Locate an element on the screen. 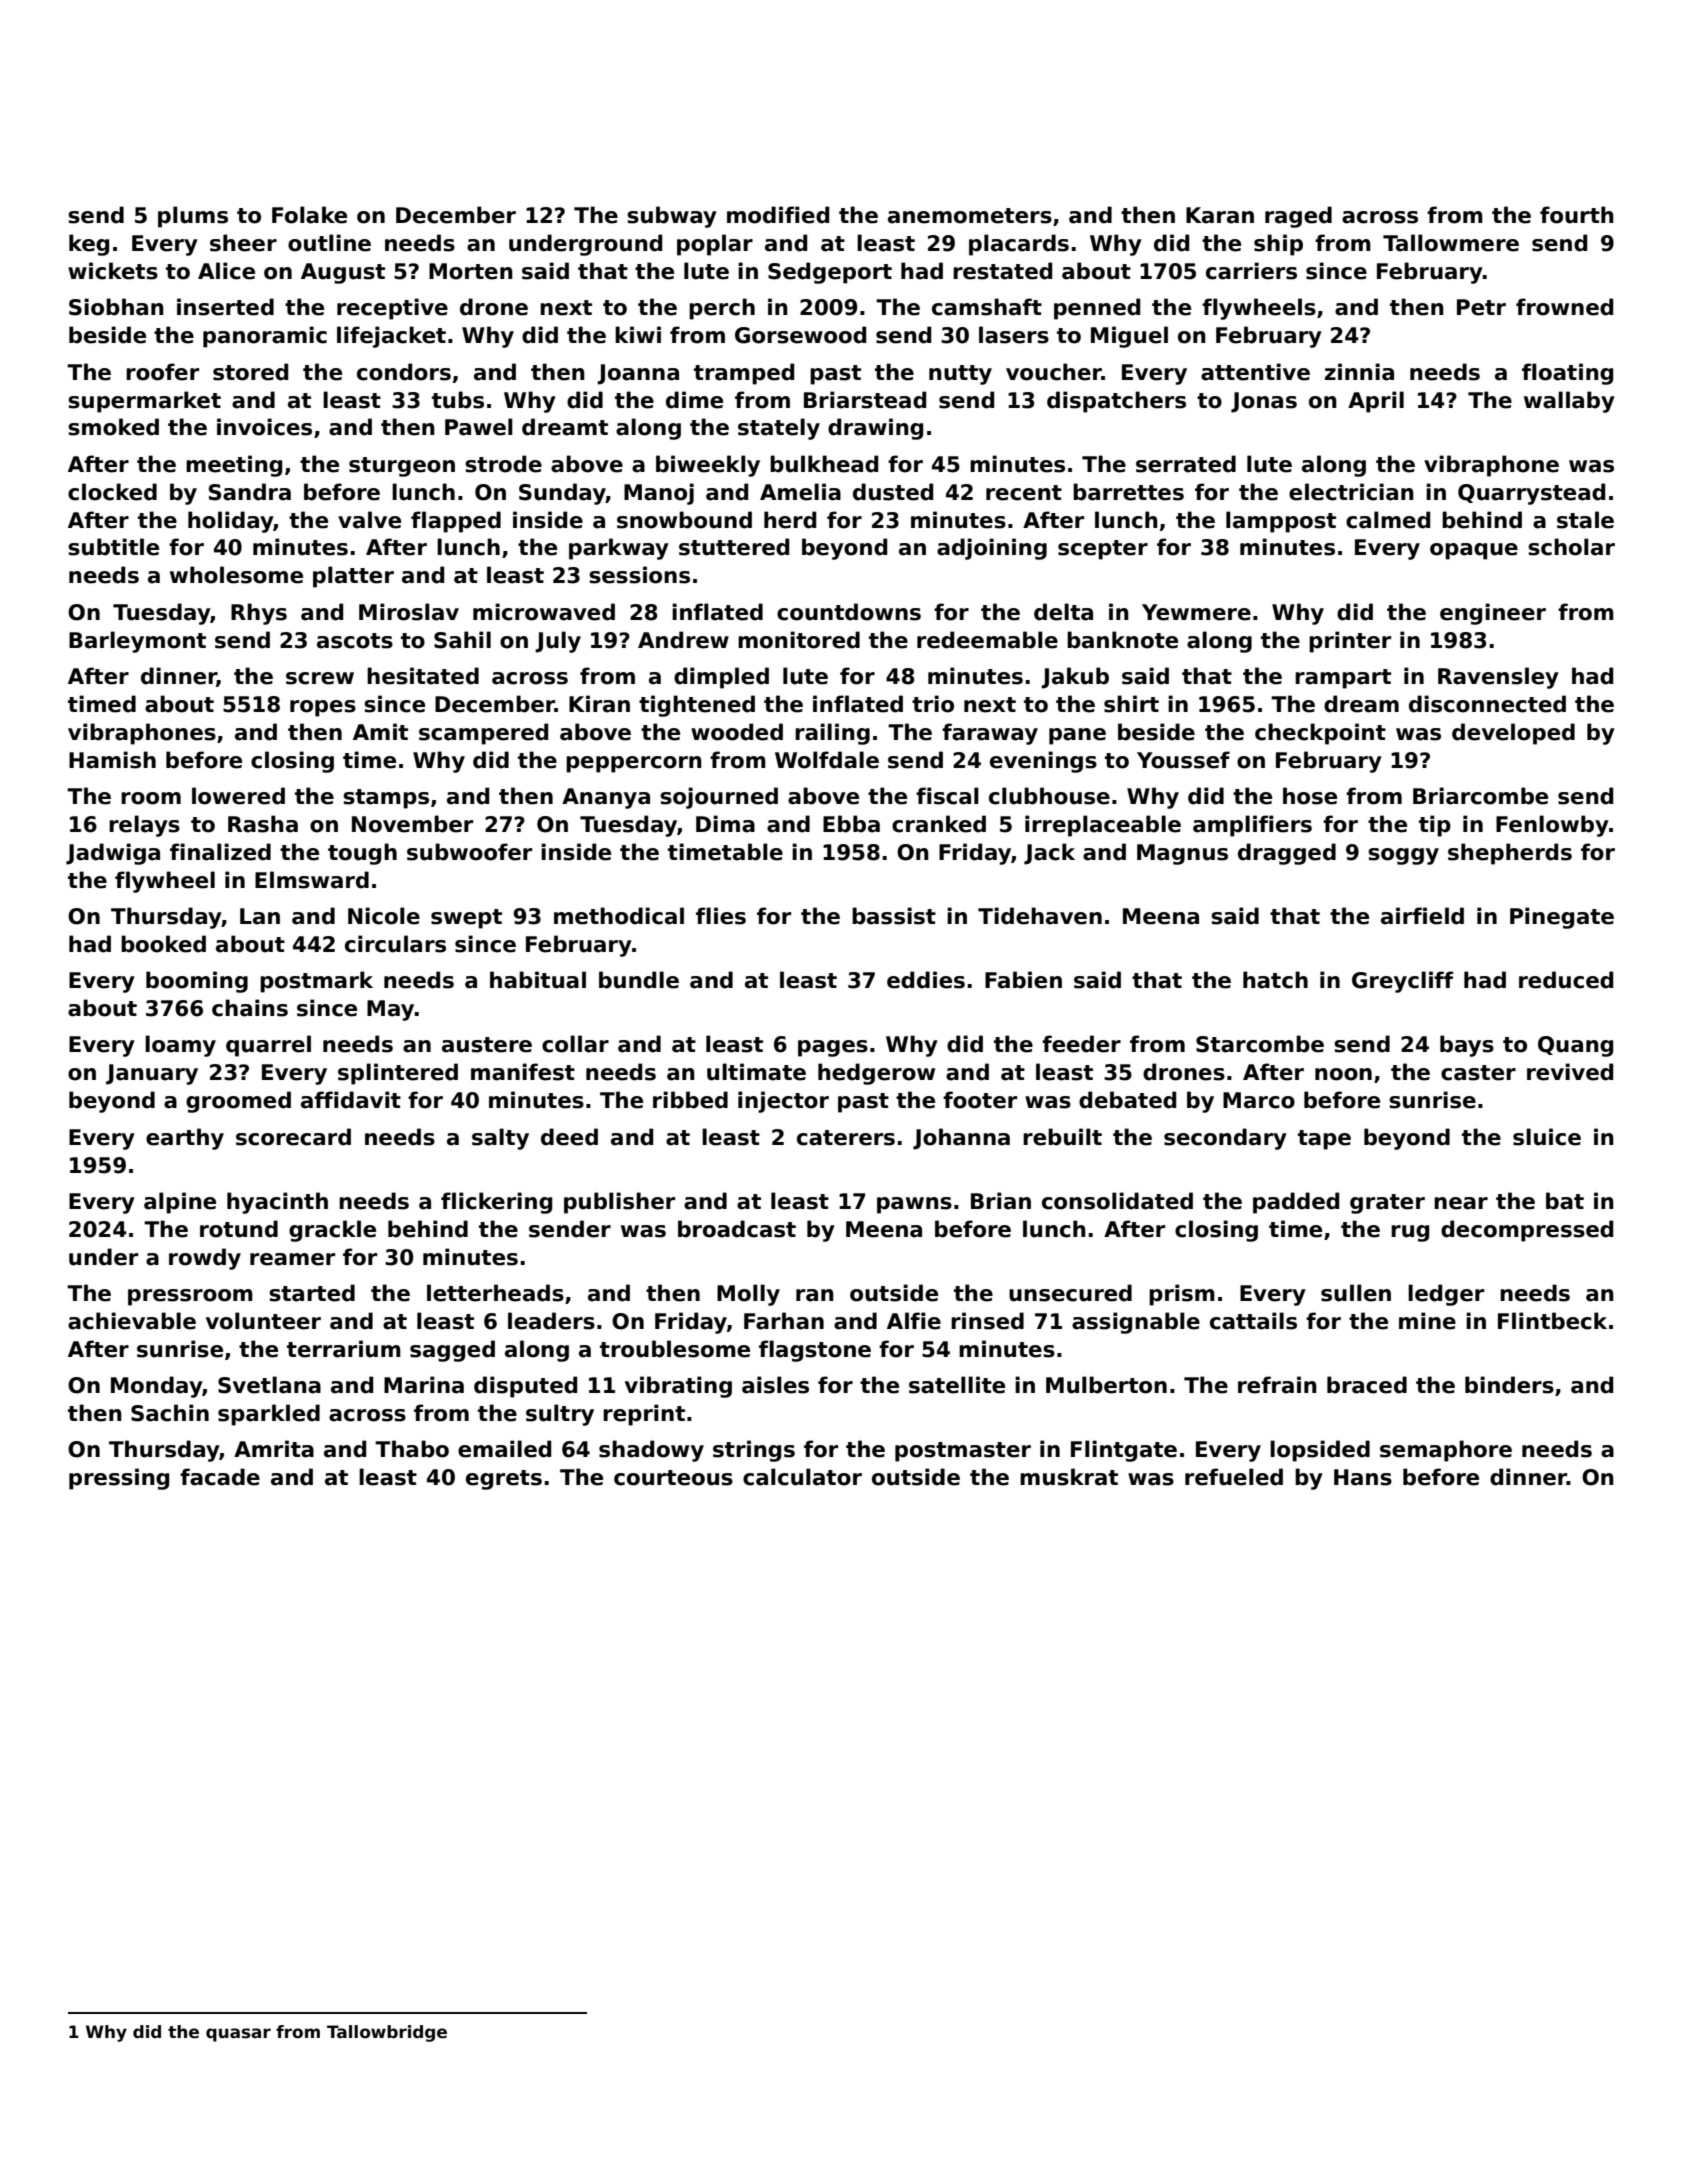 Image resolution: width=1683 pixels, height=2178 pixels. Pawel is located at coordinates (479, 427).
